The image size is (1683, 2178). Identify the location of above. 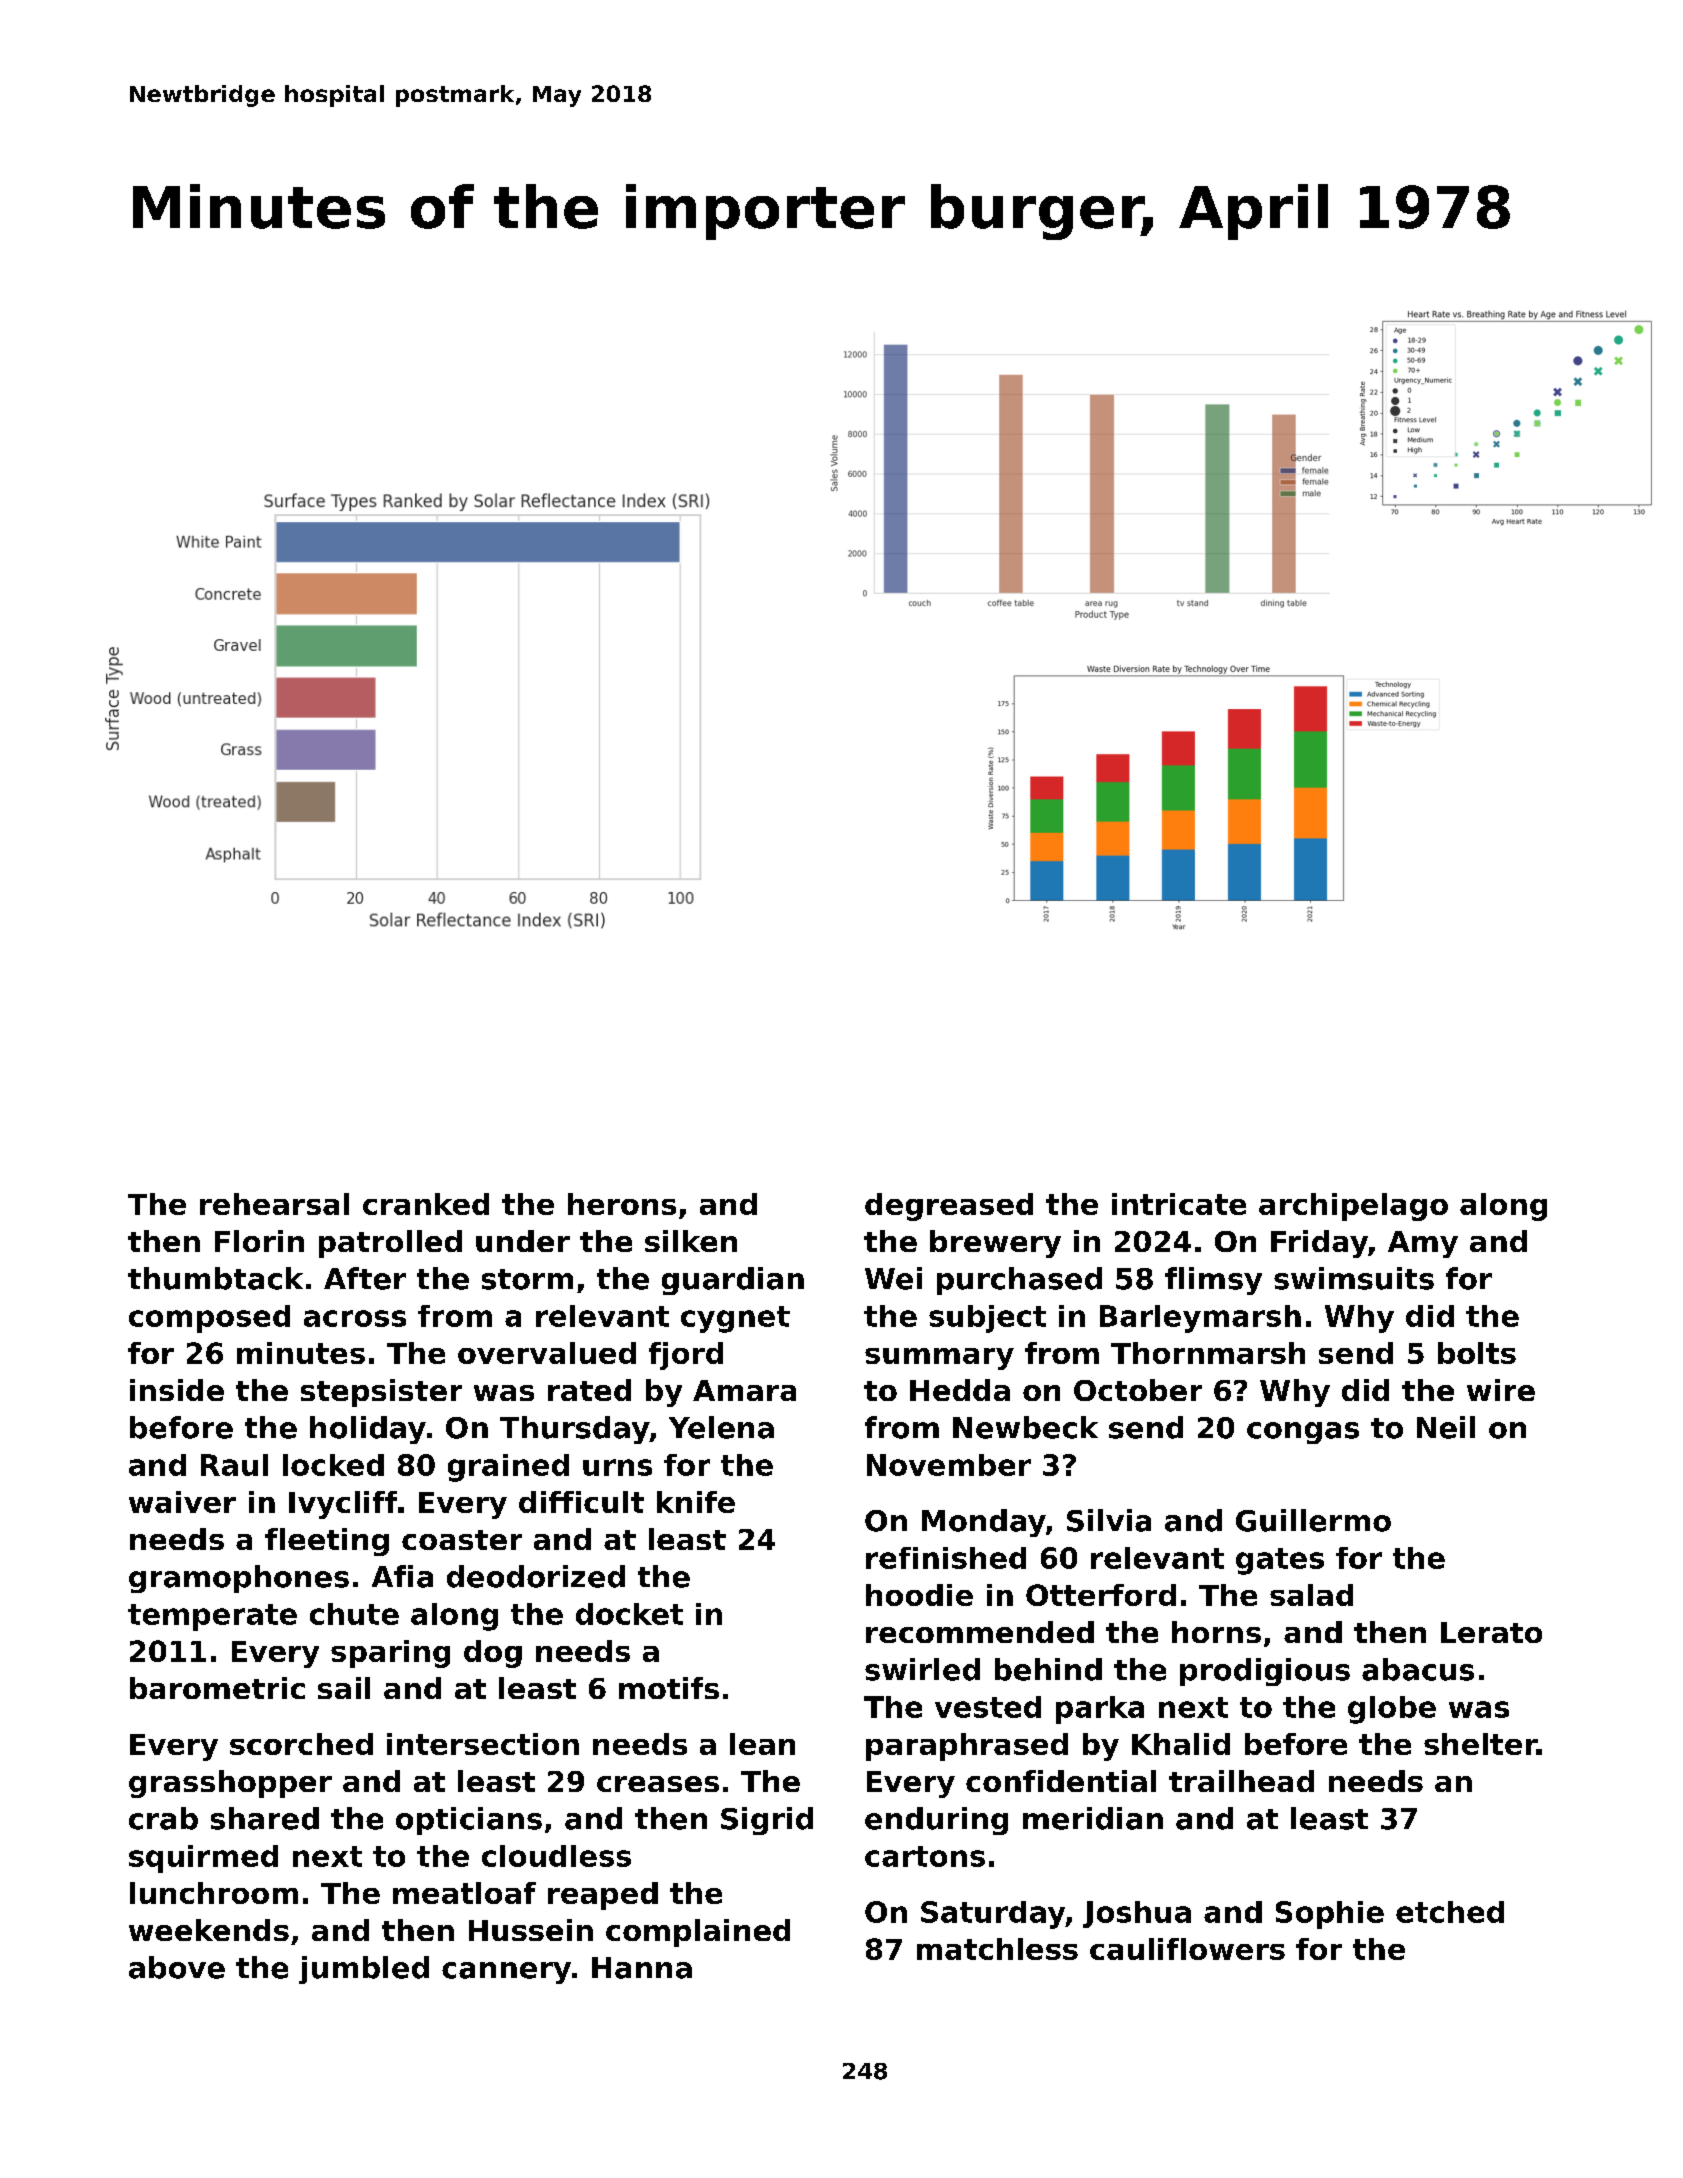
(177, 1967).
